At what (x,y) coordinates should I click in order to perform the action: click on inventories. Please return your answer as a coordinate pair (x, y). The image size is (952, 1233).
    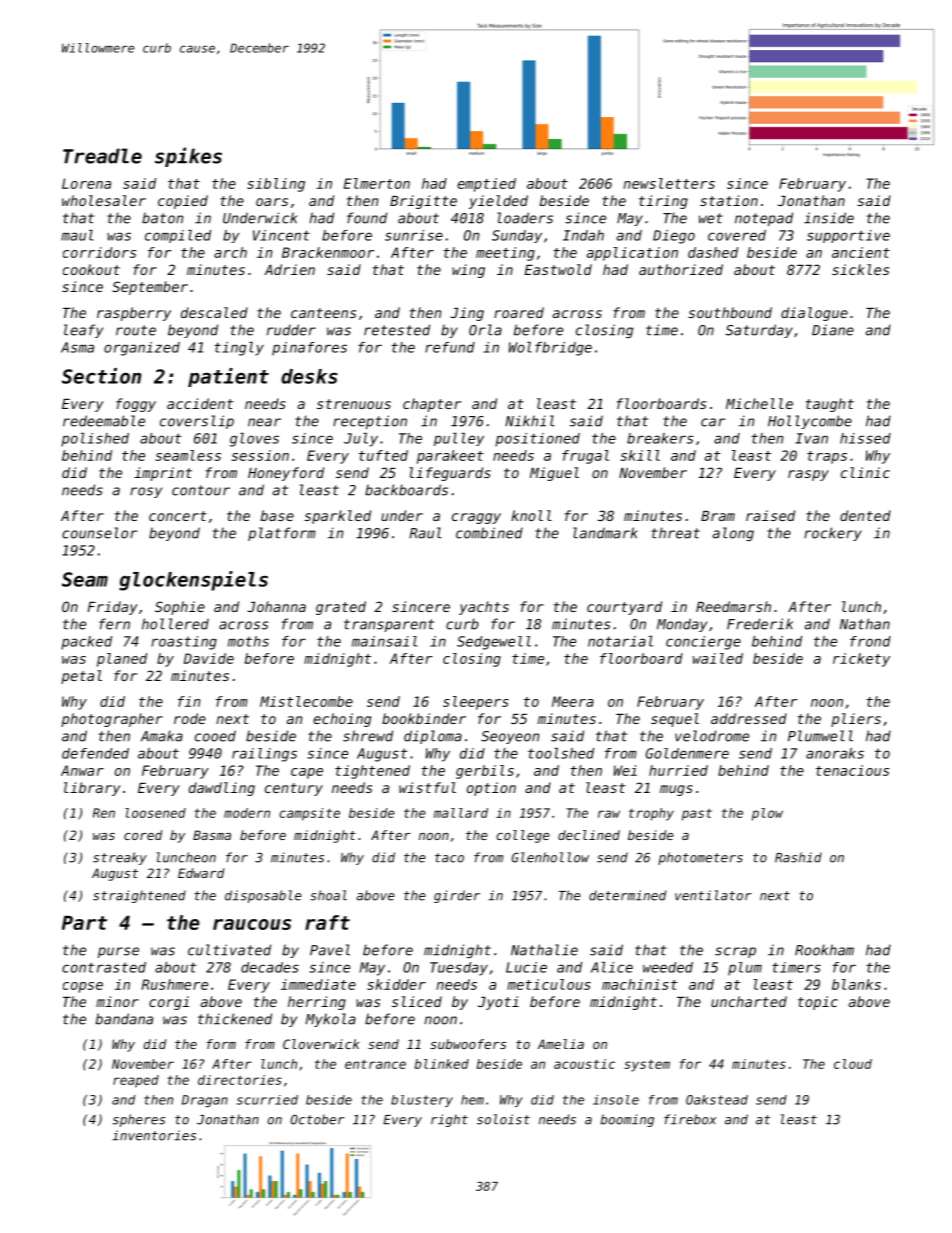
    Looking at the image, I should click on (154, 1135).
